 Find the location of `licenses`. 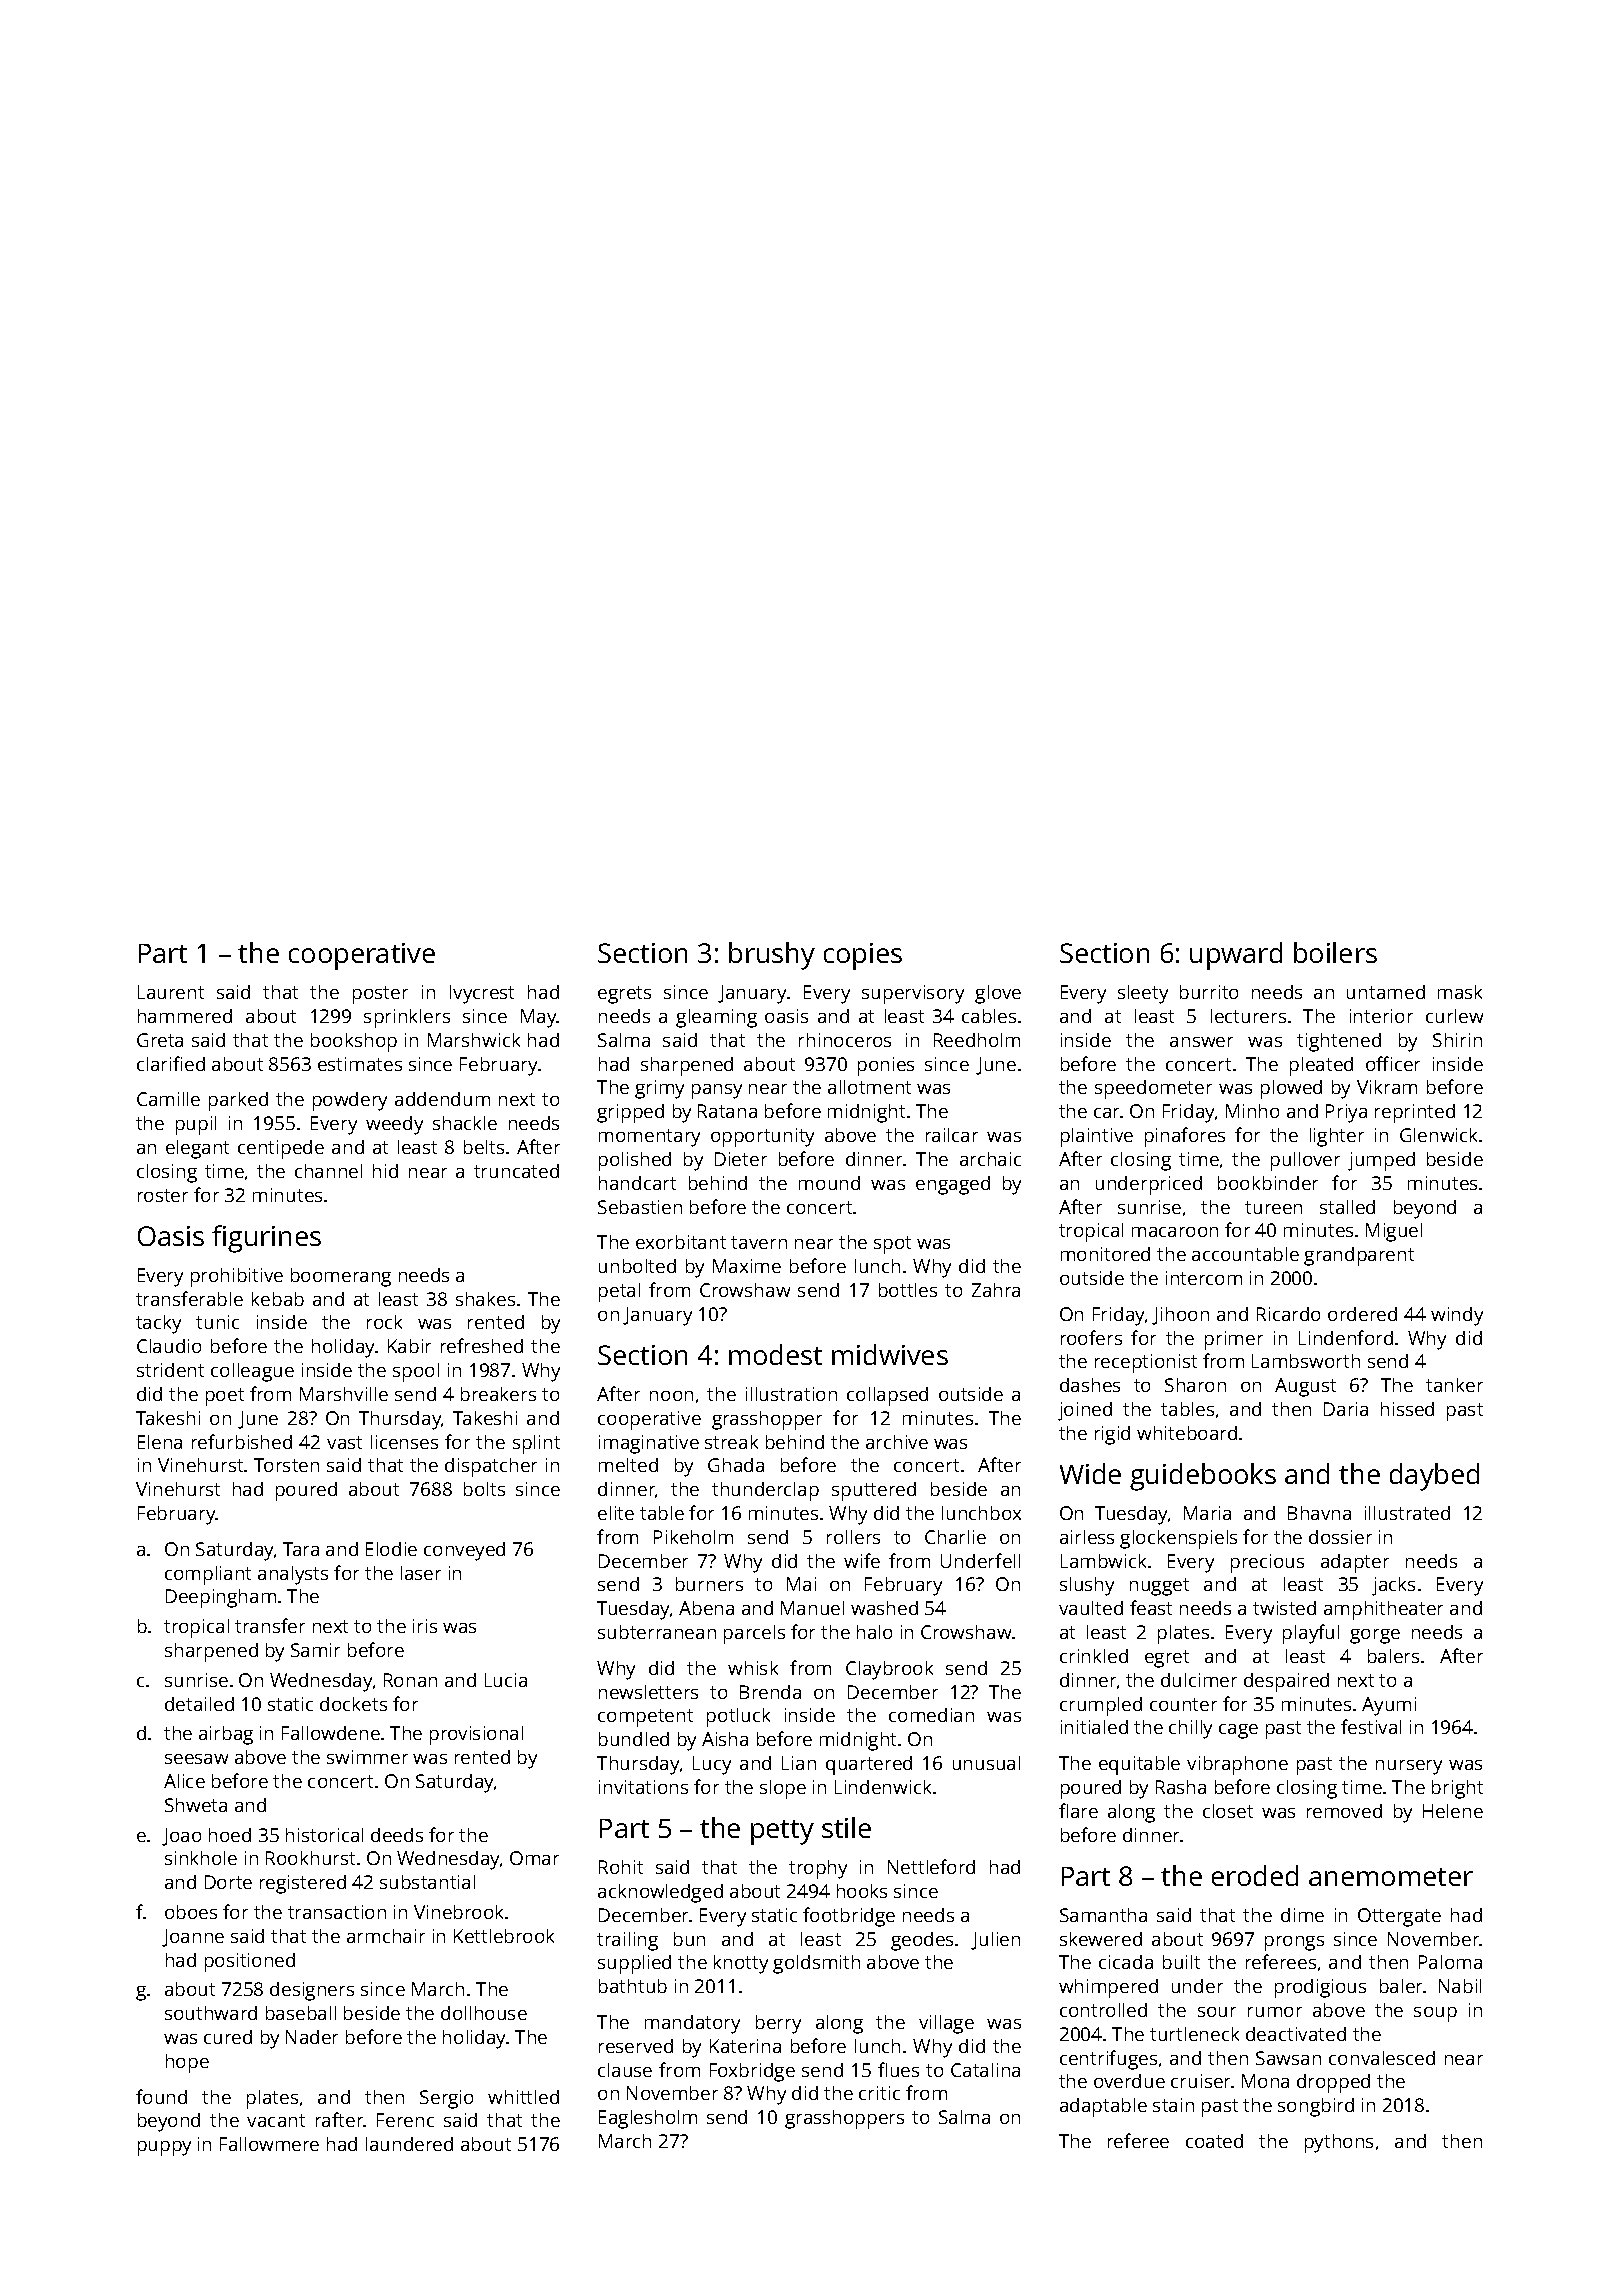

licenses is located at coordinates (404, 1442).
